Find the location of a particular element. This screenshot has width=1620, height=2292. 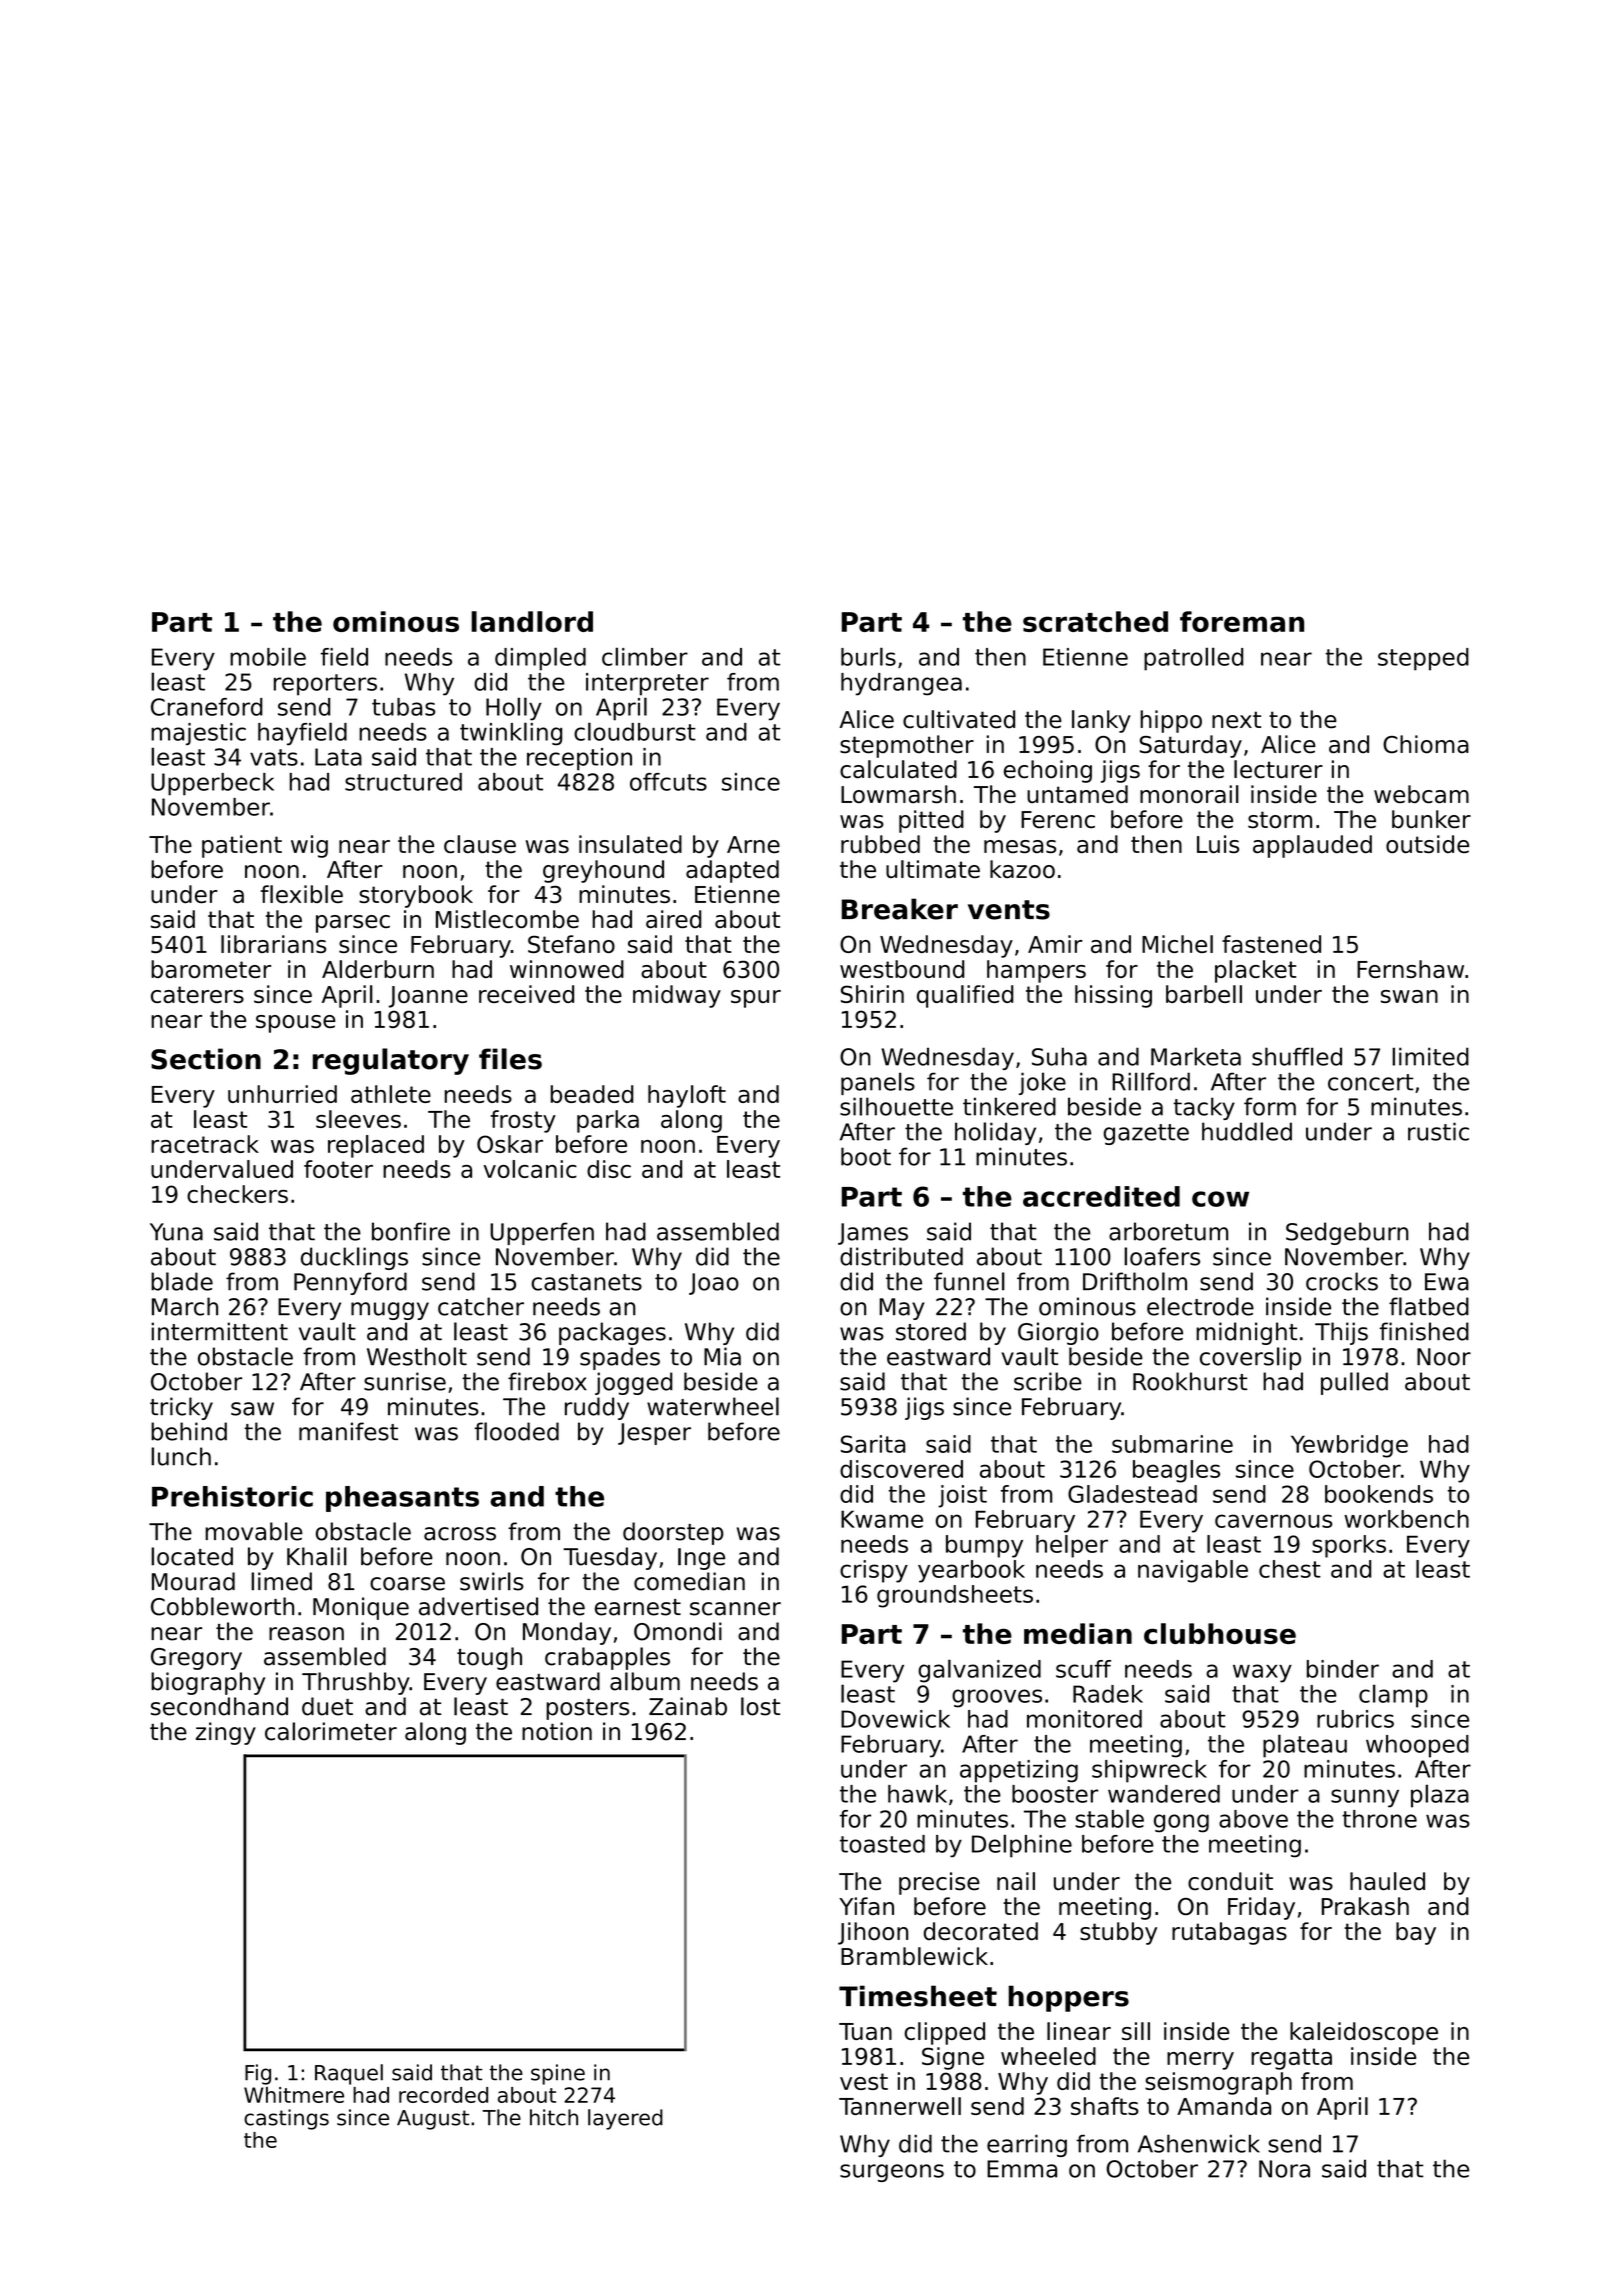

notion is located at coordinates (557, 1731).
